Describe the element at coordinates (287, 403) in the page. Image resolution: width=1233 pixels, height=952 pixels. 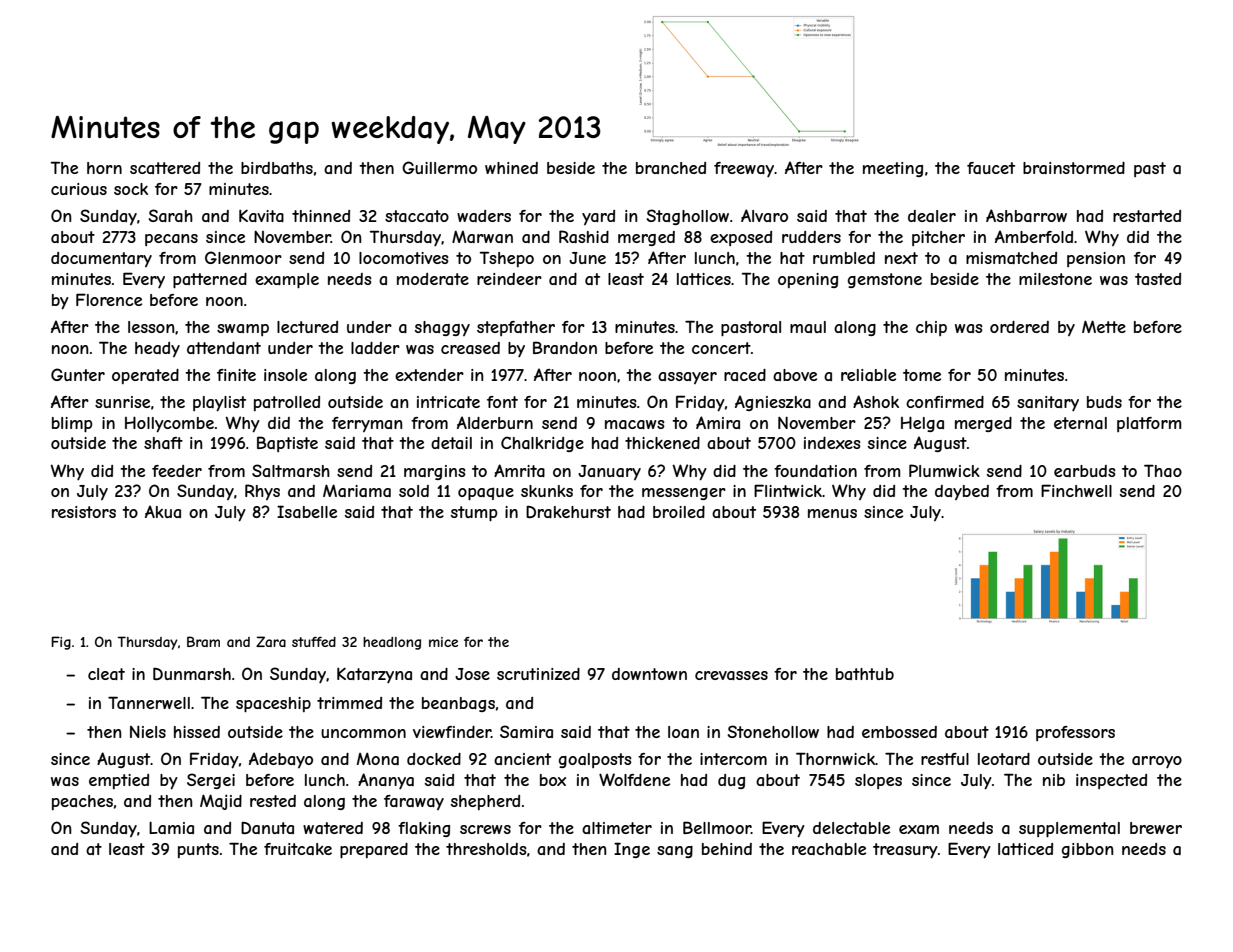
I see `patrolled` at that location.
